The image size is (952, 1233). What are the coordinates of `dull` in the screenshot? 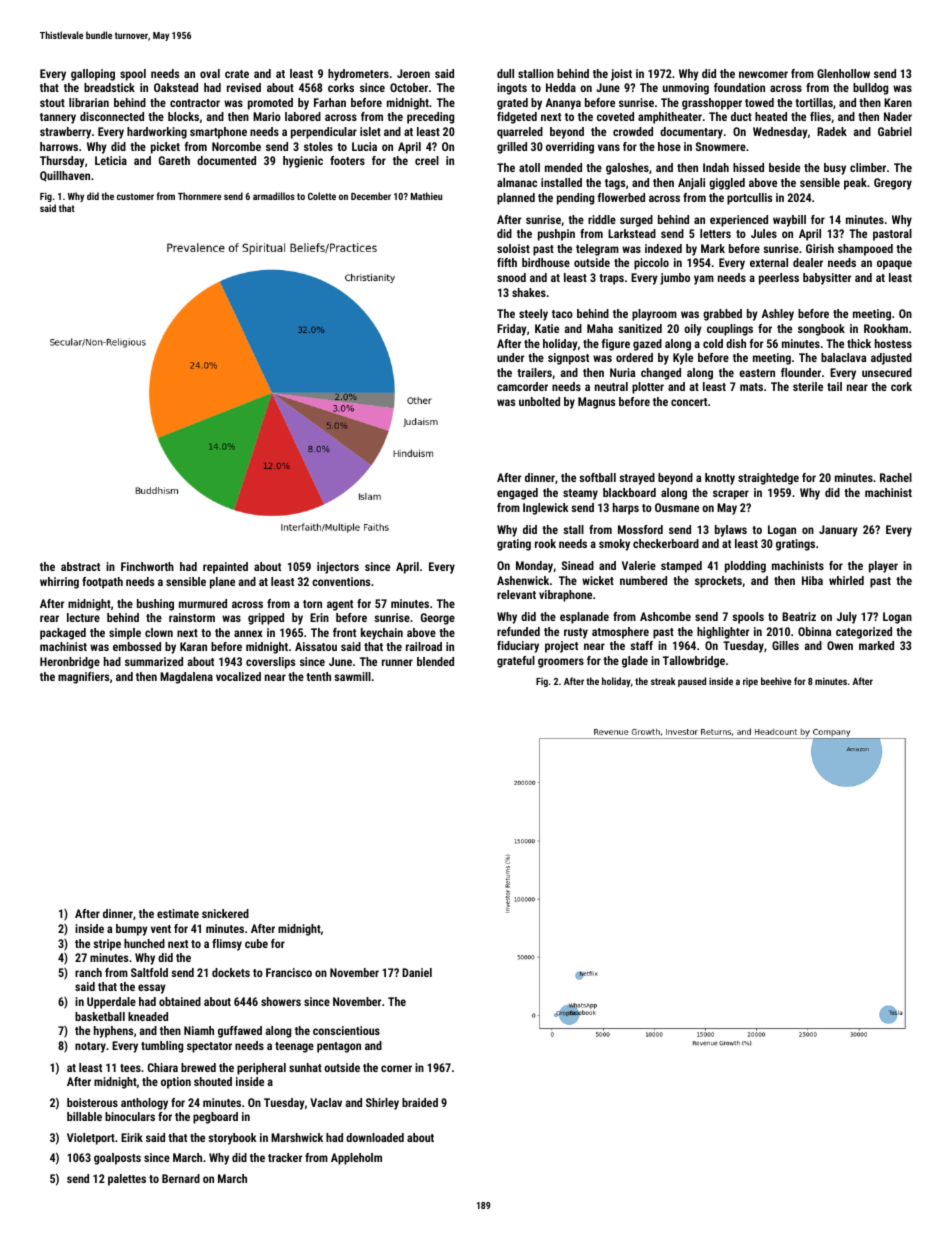 It's located at (505, 73).
